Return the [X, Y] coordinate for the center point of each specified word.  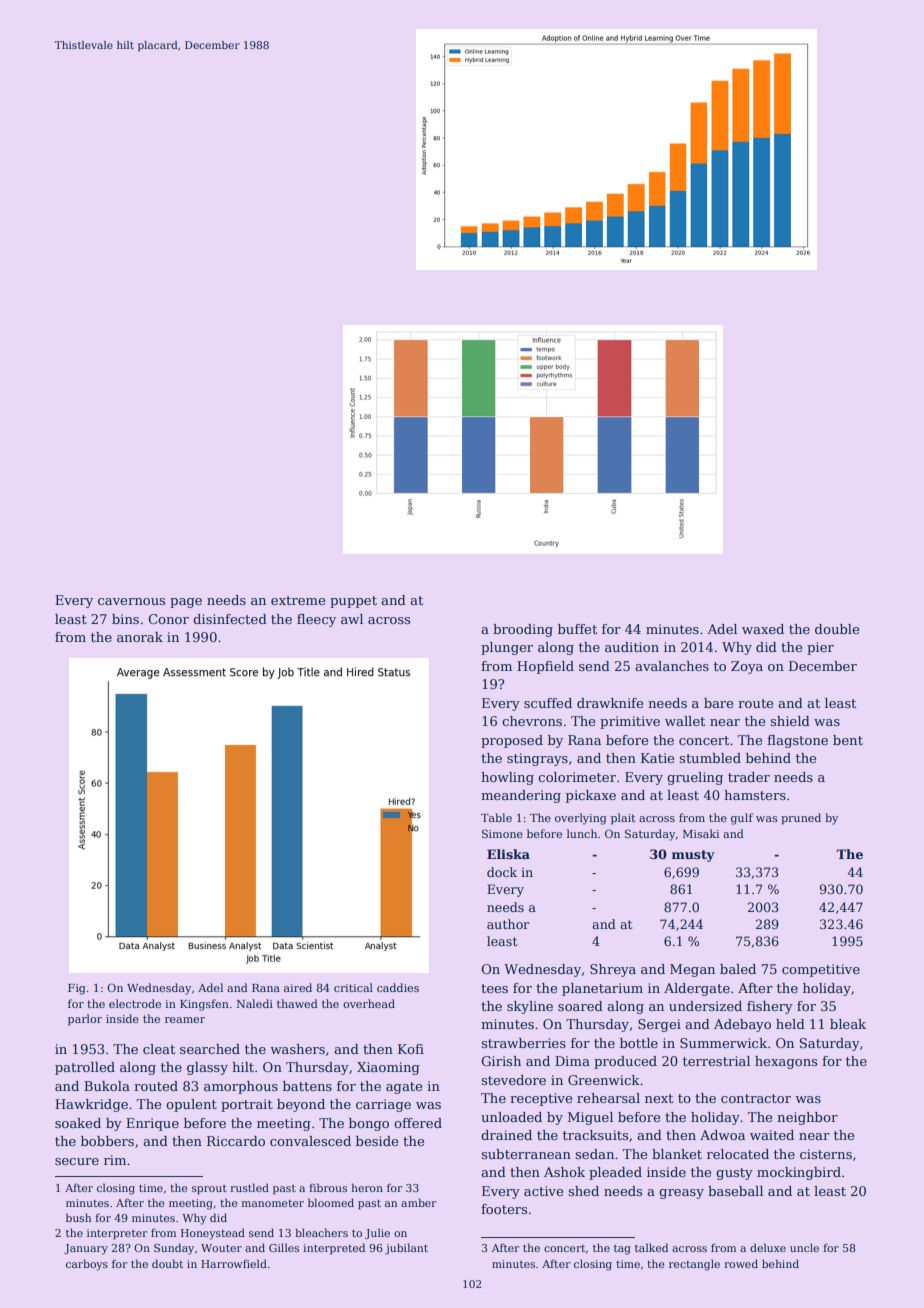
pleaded [615, 1173]
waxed [763, 629]
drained [506, 1135]
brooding [523, 630]
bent [848, 740]
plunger [507, 648]
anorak [140, 637]
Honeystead [213, 1234]
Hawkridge [91, 1105]
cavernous [131, 601]
